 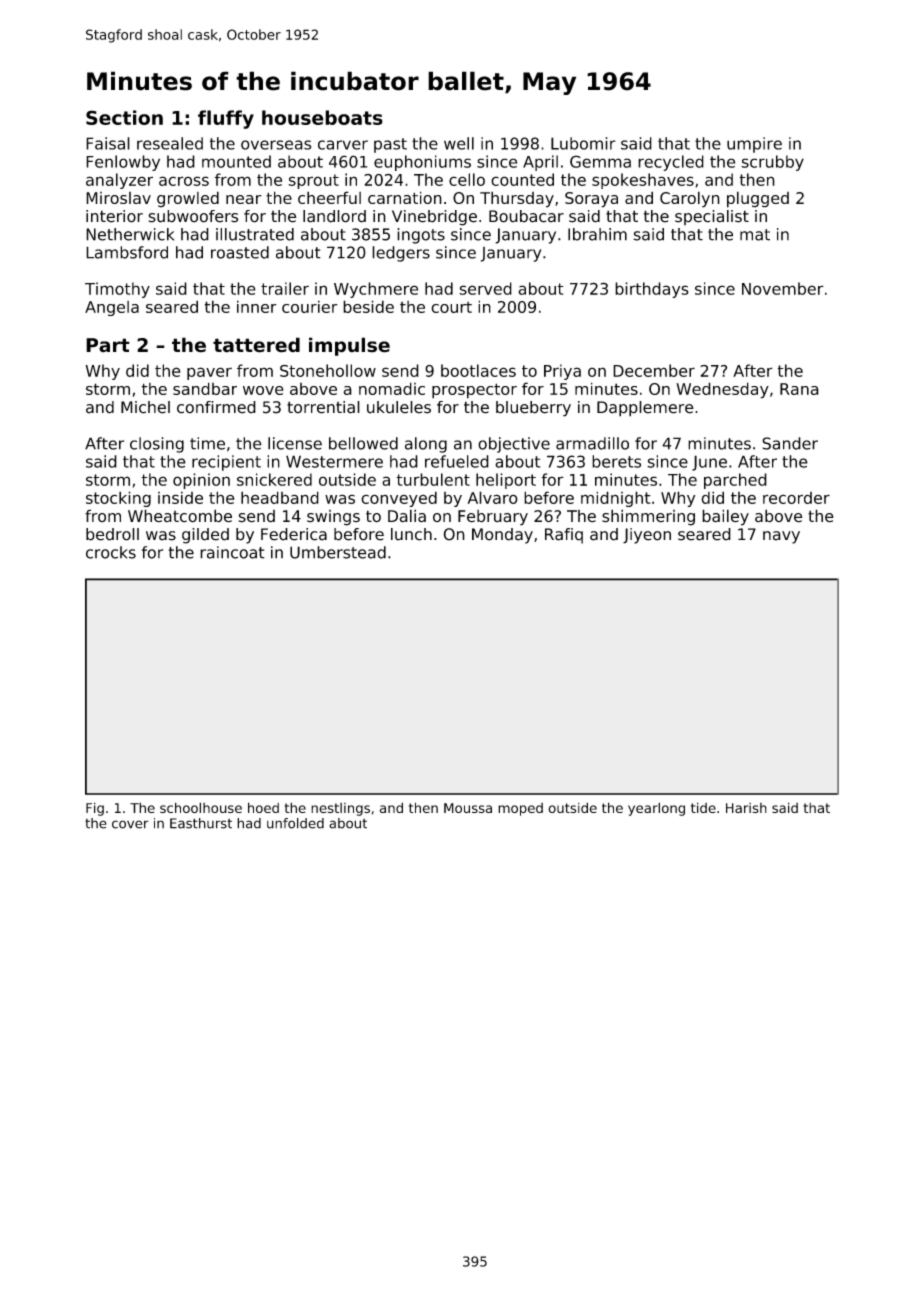 What do you see at coordinates (533, 409) in the screenshot?
I see `blueberry` at bounding box center [533, 409].
